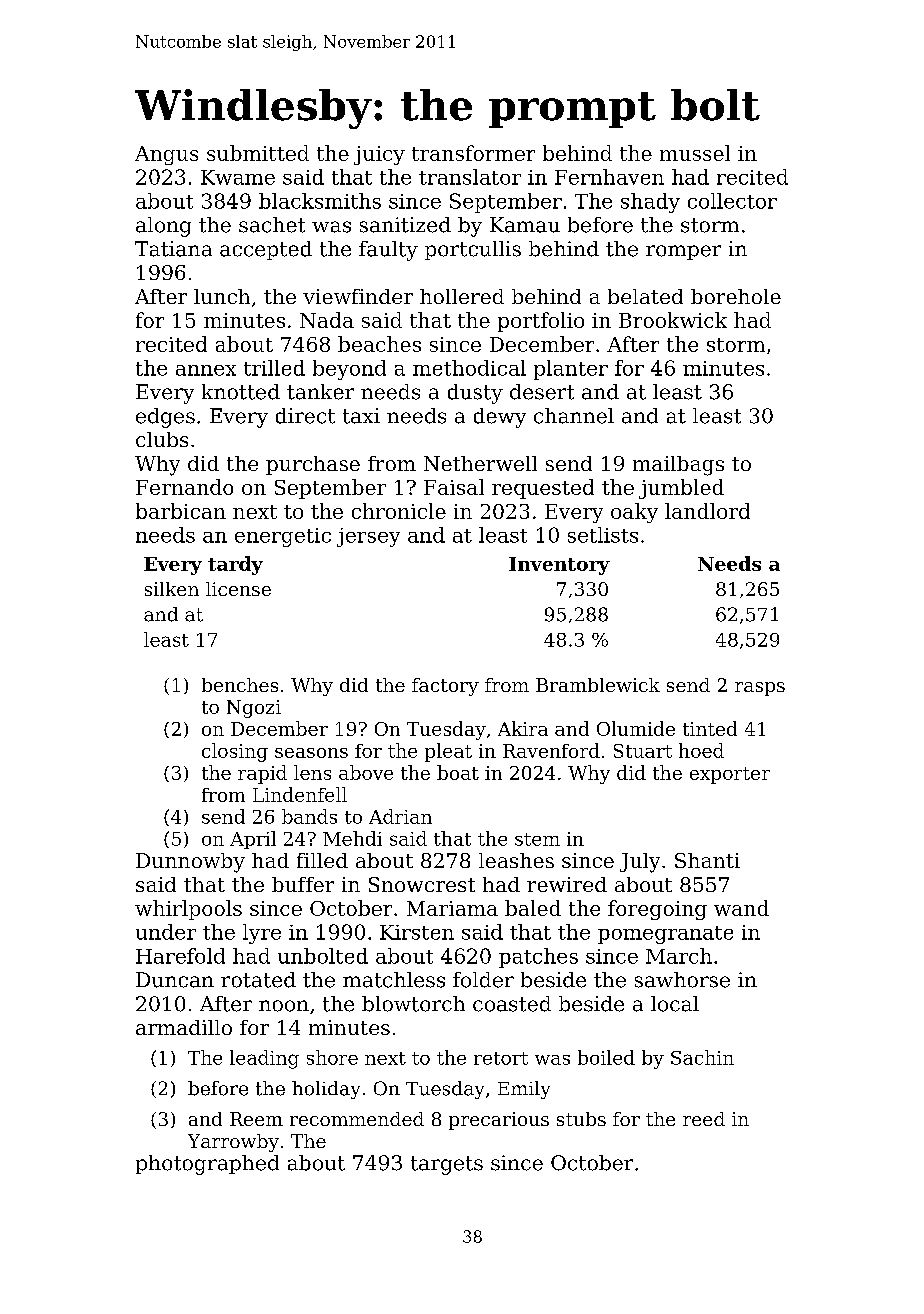 This document has width=924, height=1314. I want to click on transformer, so click(473, 153).
